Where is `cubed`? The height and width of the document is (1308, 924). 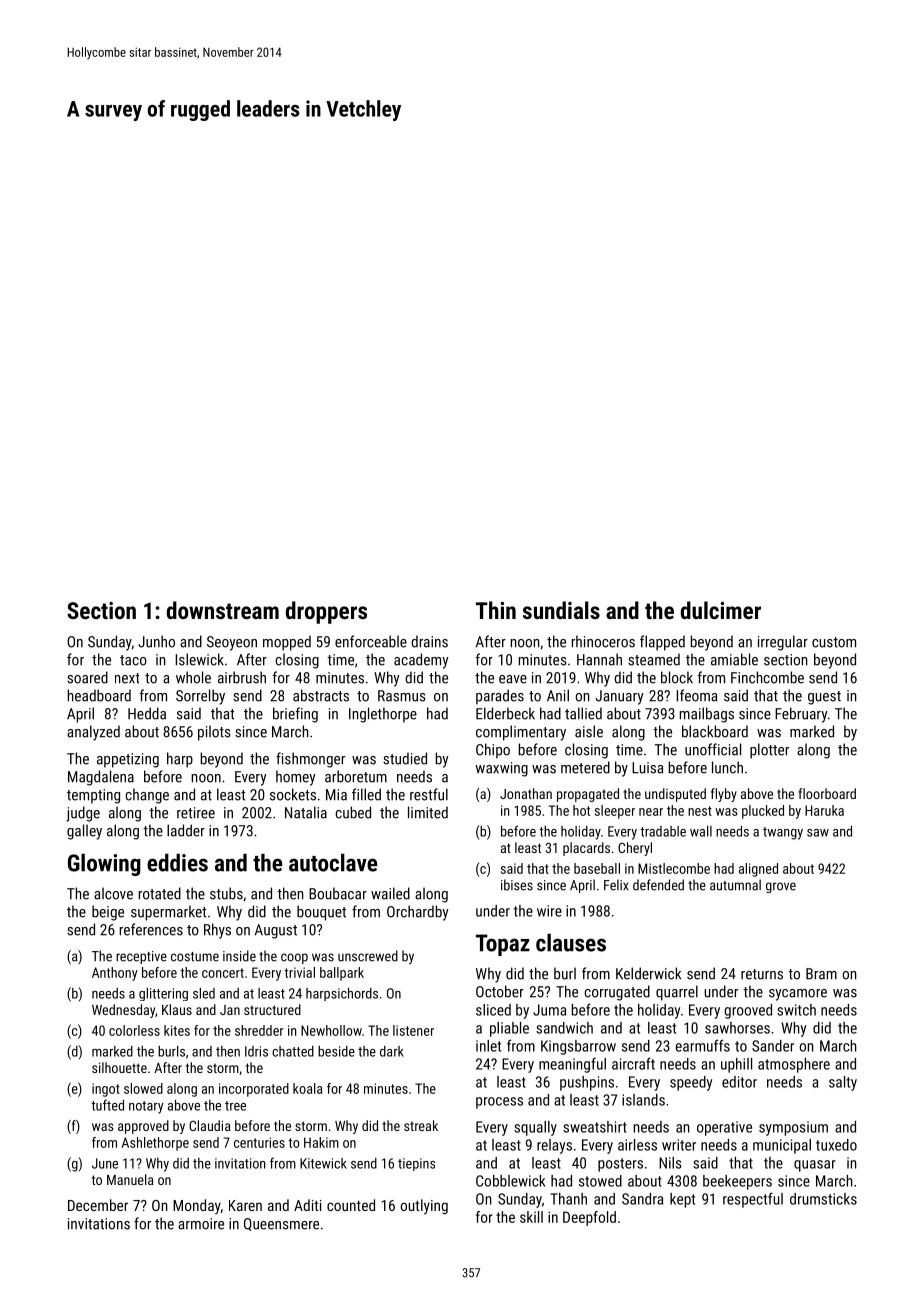 cubed is located at coordinates (353, 812).
